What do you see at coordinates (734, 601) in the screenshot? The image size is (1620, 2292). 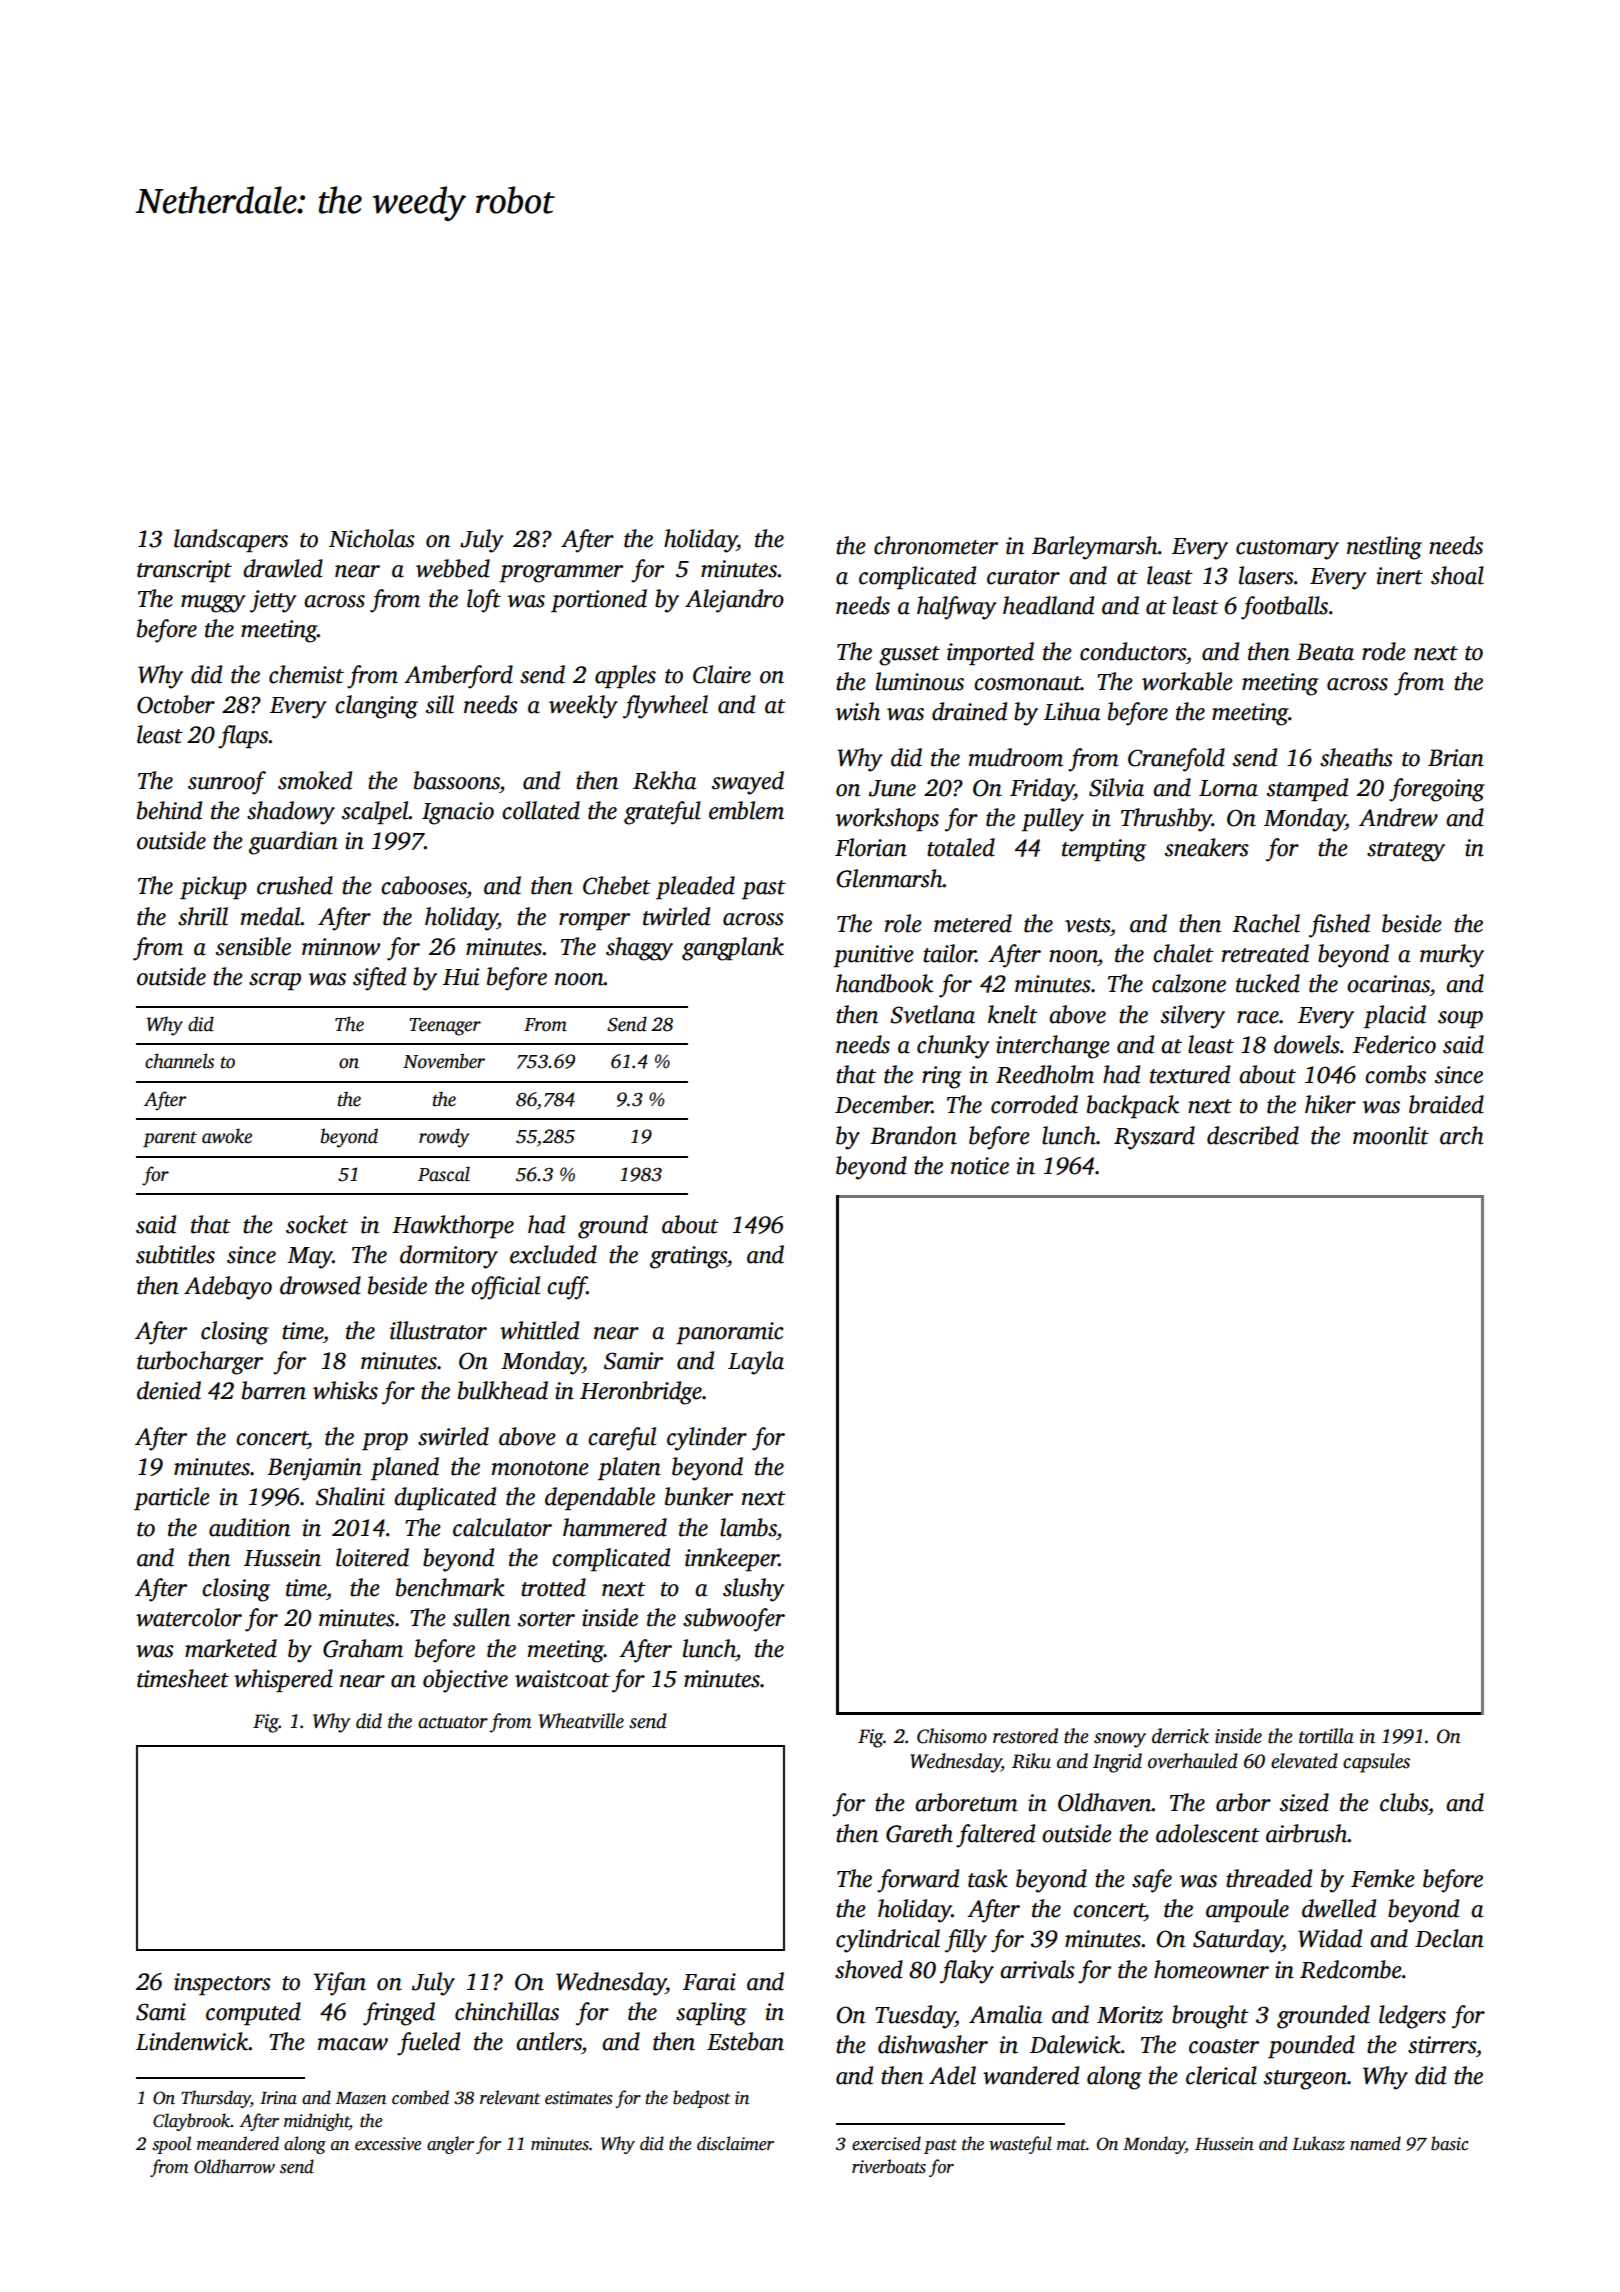 I see `Alejandro` at bounding box center [734, 601].
